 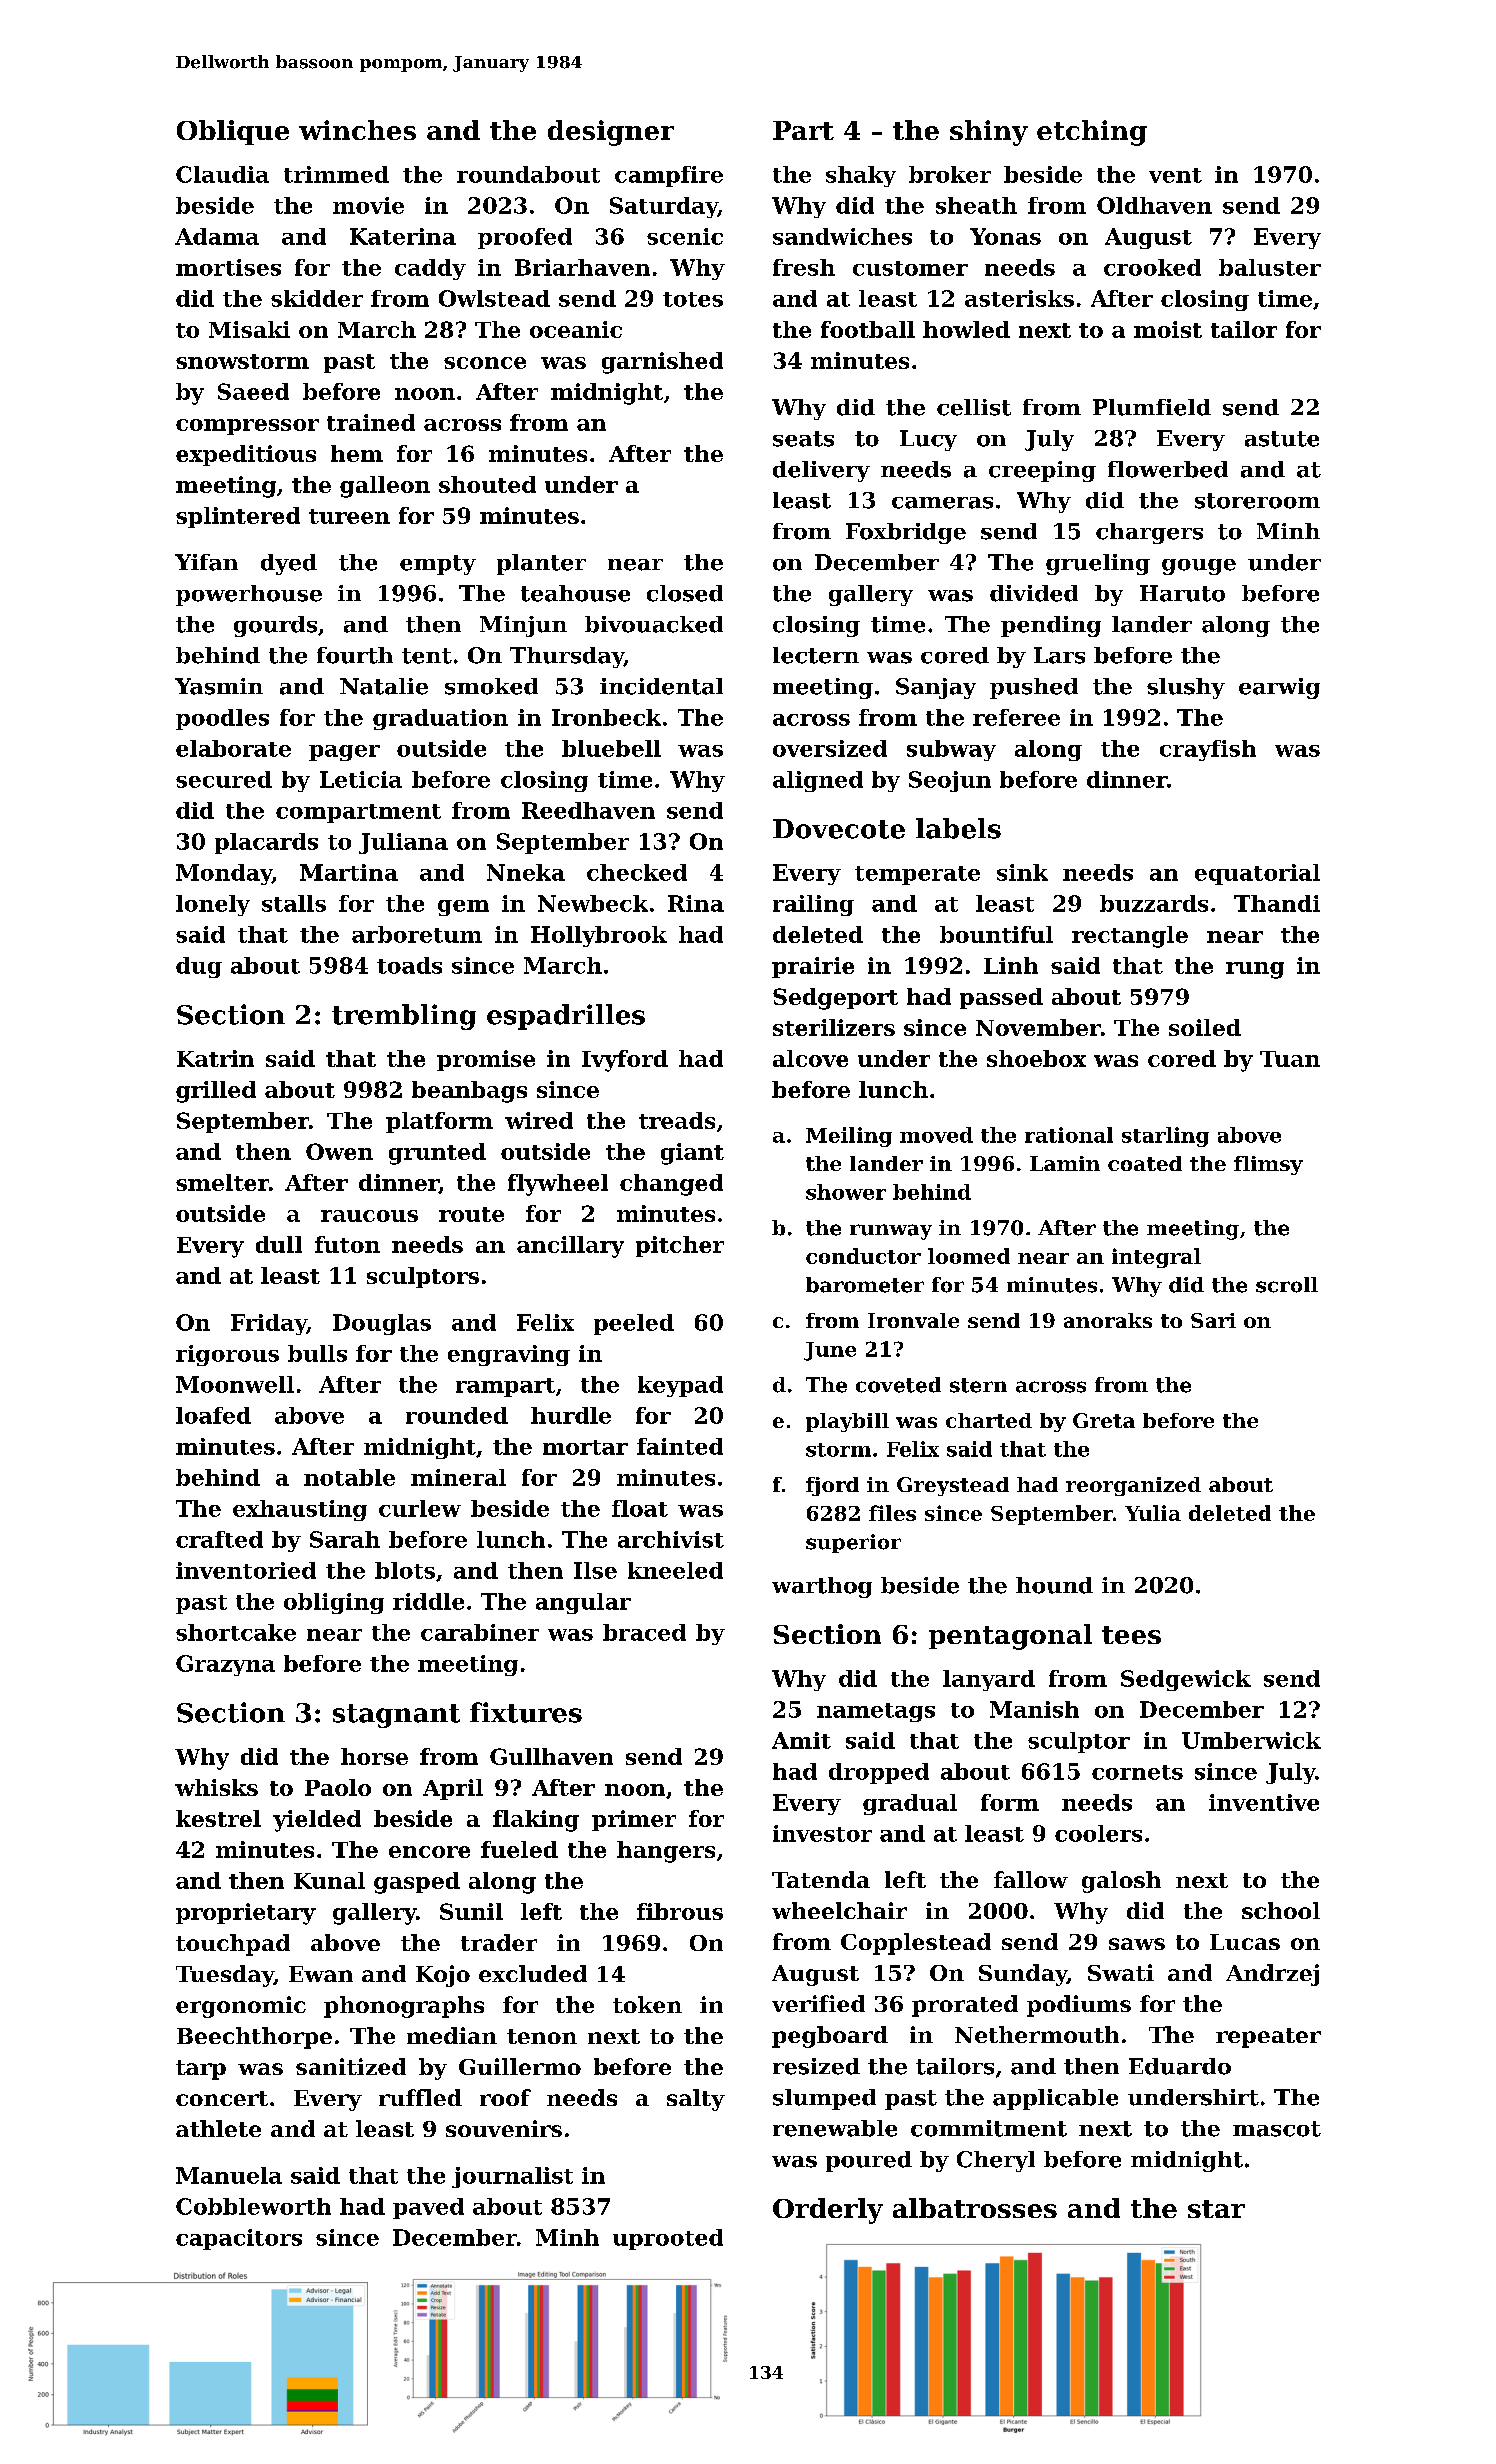 I want to click on equatorial, so click(x=1257, y=874).
